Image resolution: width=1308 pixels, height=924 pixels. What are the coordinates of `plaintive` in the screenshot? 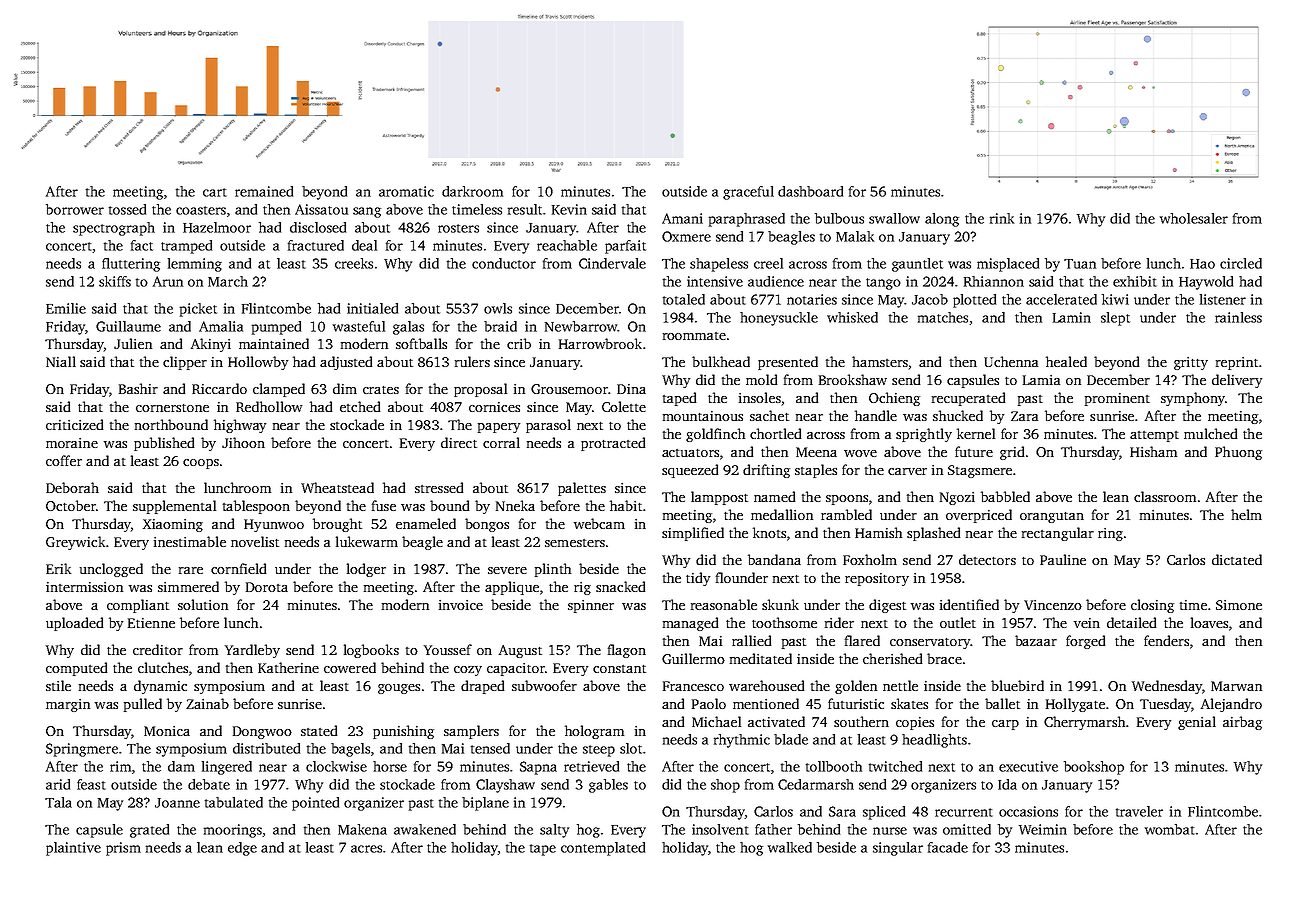 It's located at (73, 849).
